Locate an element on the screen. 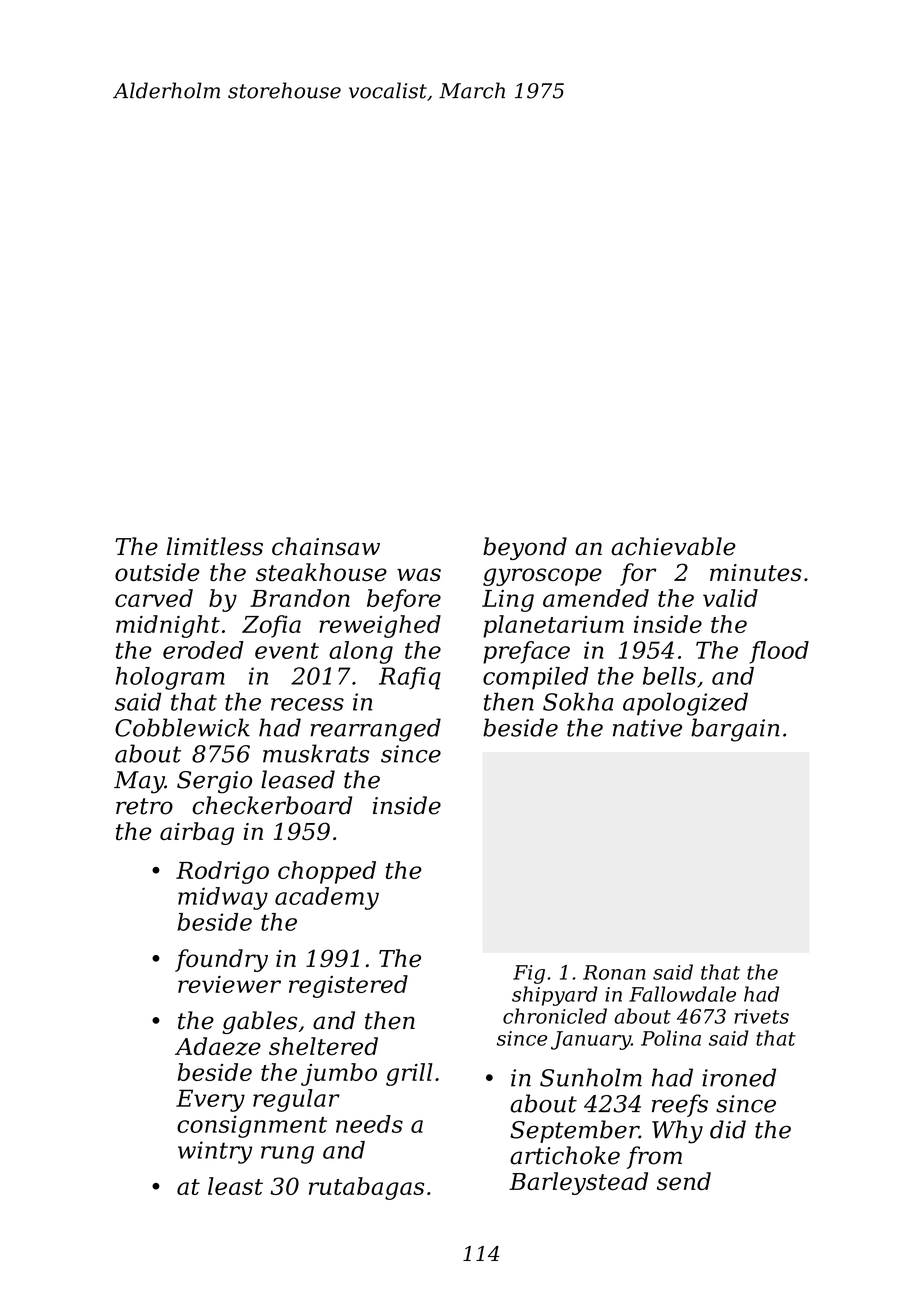 This screenshot has height=1311, width=924. Barleystead is located at coordinates (578, 1183).
